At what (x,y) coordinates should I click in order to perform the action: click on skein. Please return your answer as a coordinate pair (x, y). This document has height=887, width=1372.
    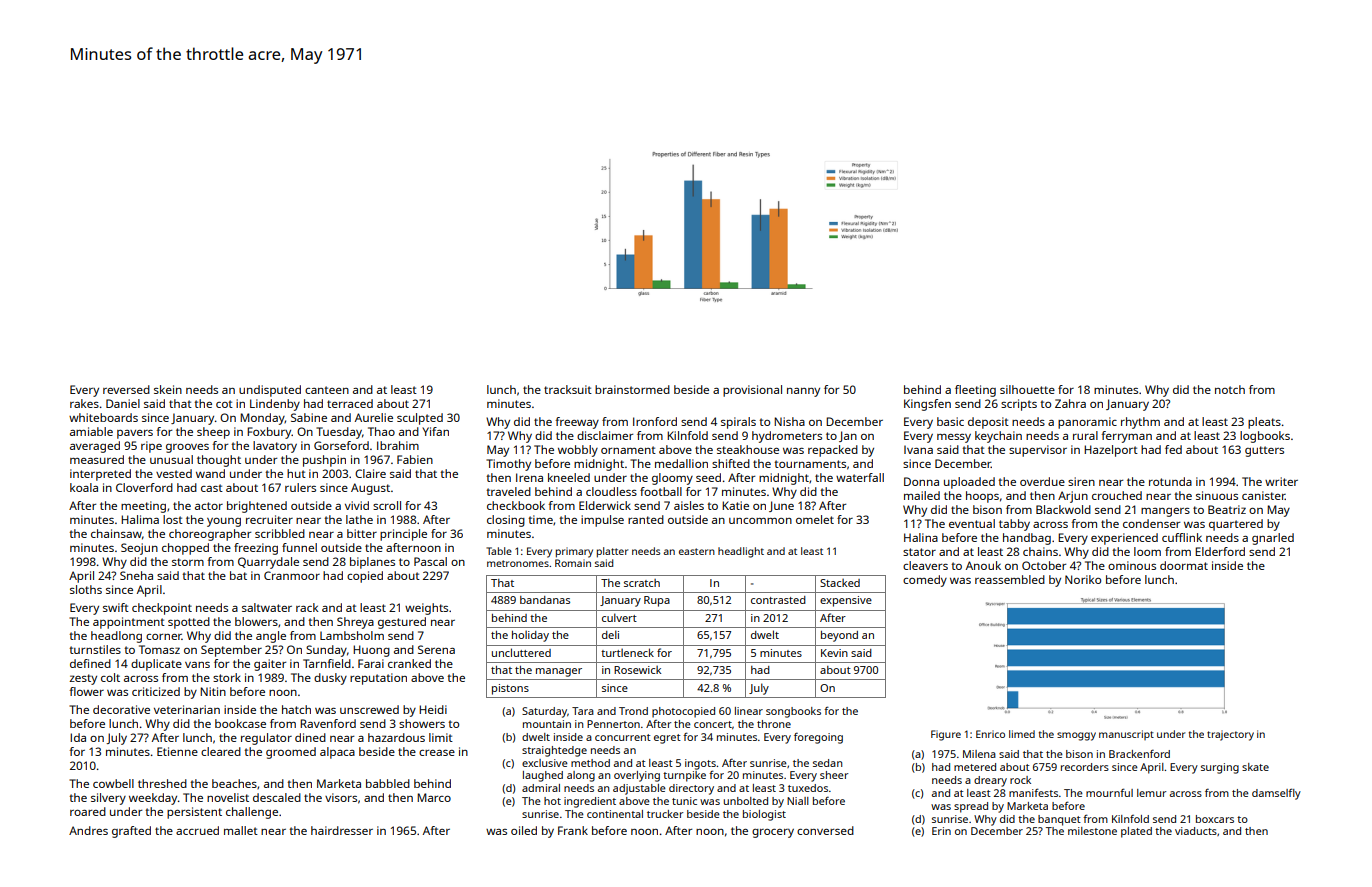
    Looking at the image, I should click on (168, 389).
